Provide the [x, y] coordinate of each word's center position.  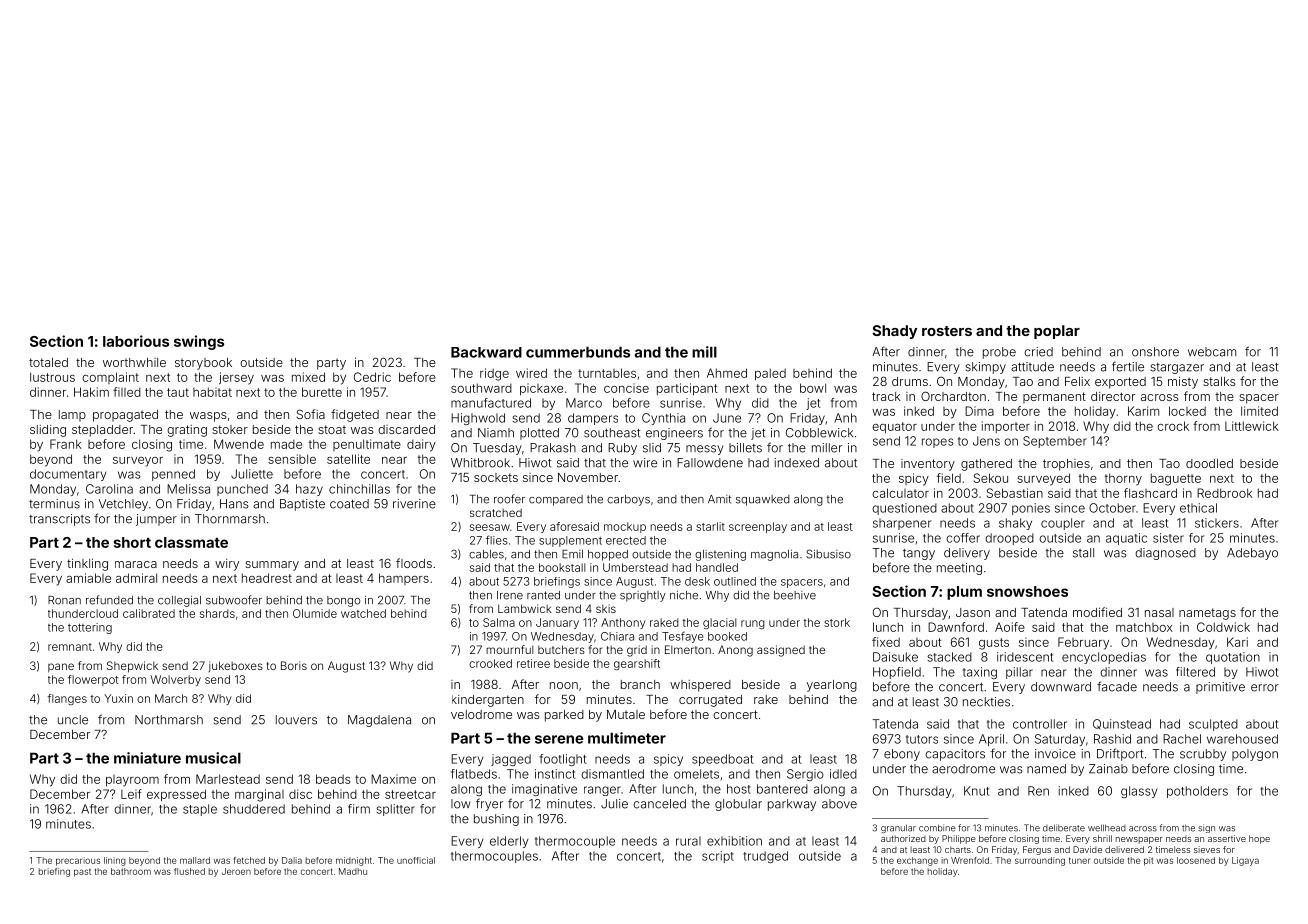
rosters [947, 331]
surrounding [1040, 861]
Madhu [353, 871]
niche [684, 595]
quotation [1233, 658]
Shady [894, 332]
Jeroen [236, 871]
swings [199, 342]
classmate [191, 542]
